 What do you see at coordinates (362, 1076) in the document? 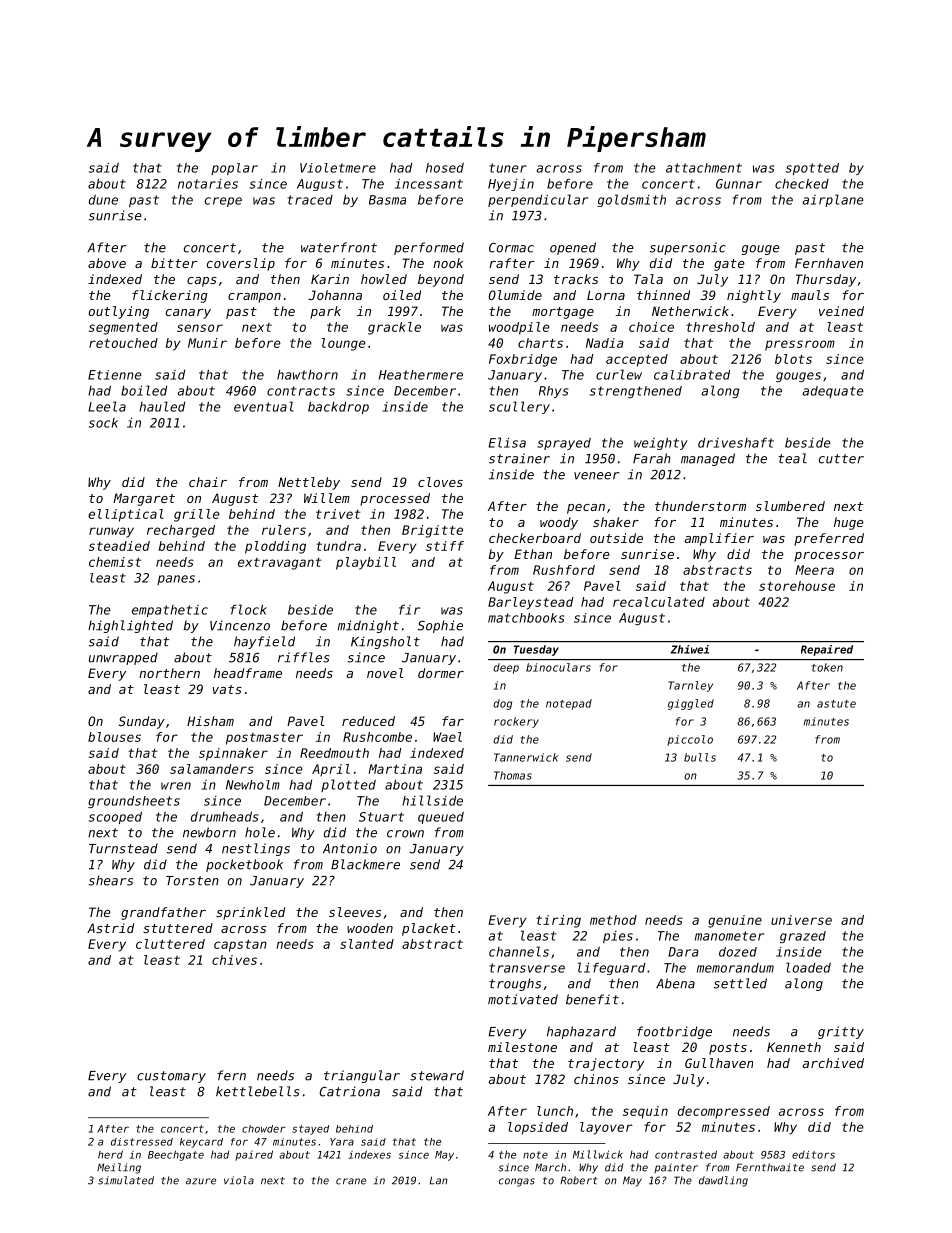
I see `triangular` at bounding box center [362, 1076].
